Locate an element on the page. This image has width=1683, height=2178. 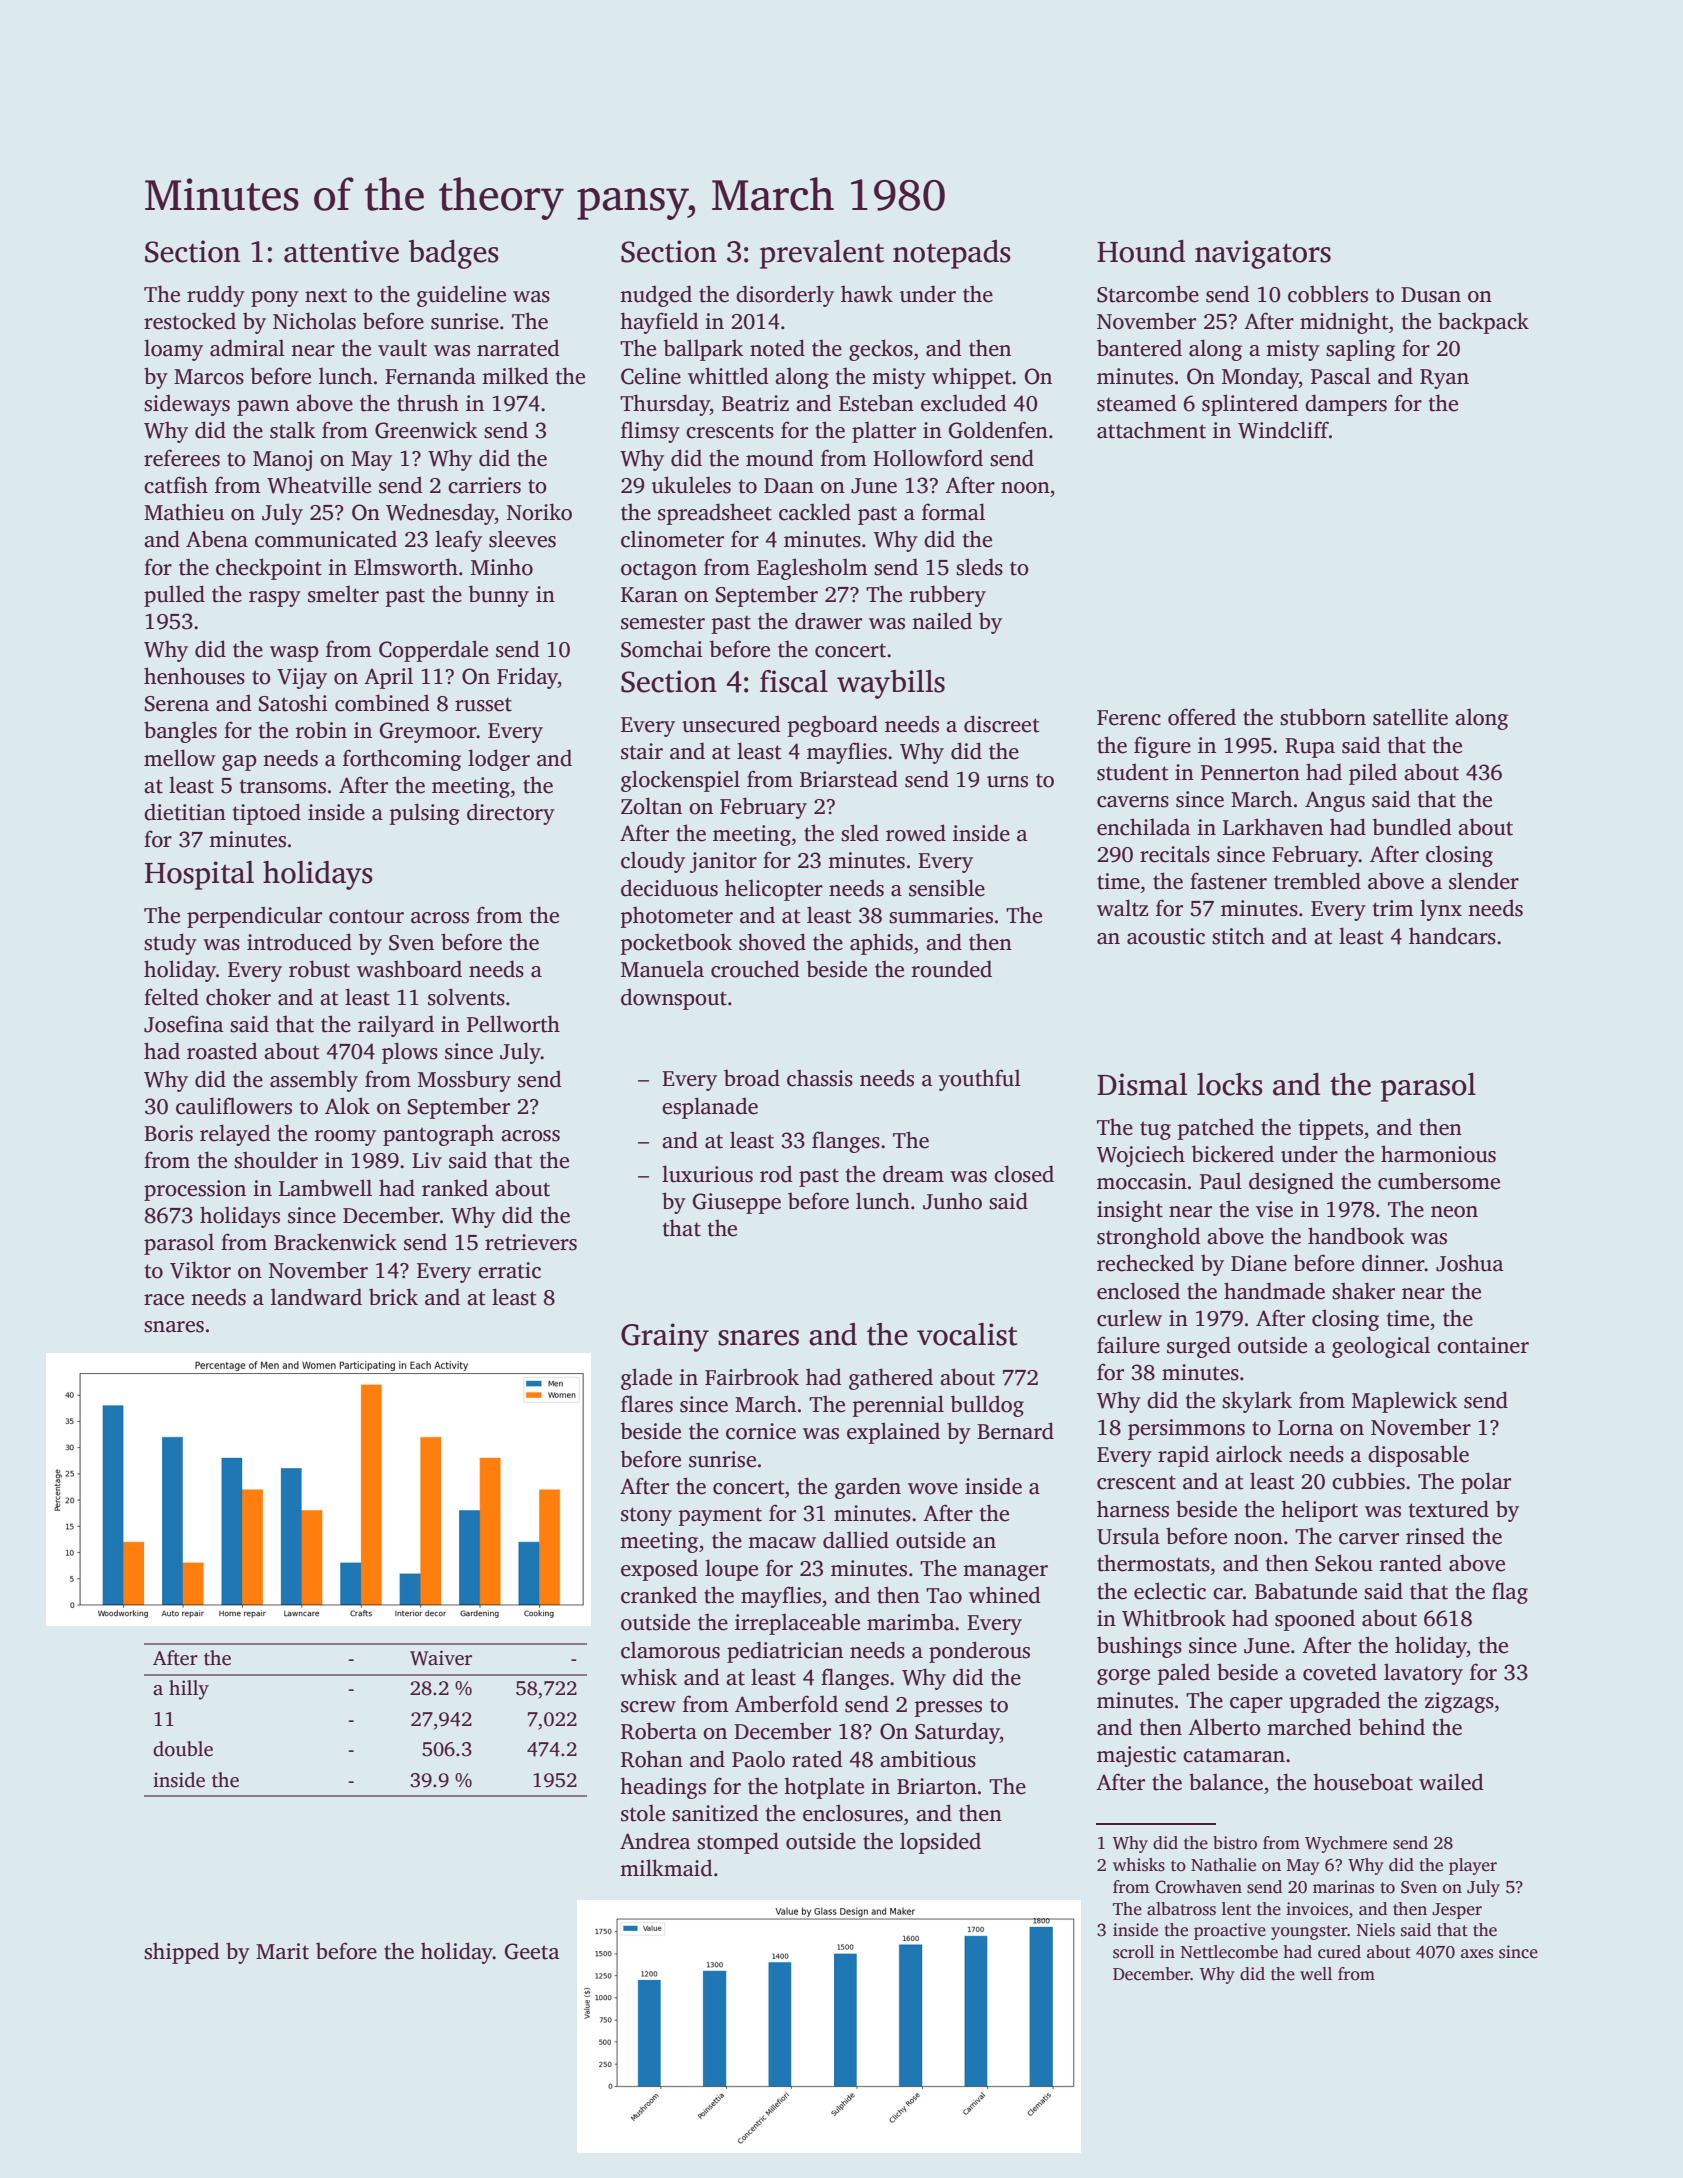
Nathalie is located at coordinates (1223, 1865).
